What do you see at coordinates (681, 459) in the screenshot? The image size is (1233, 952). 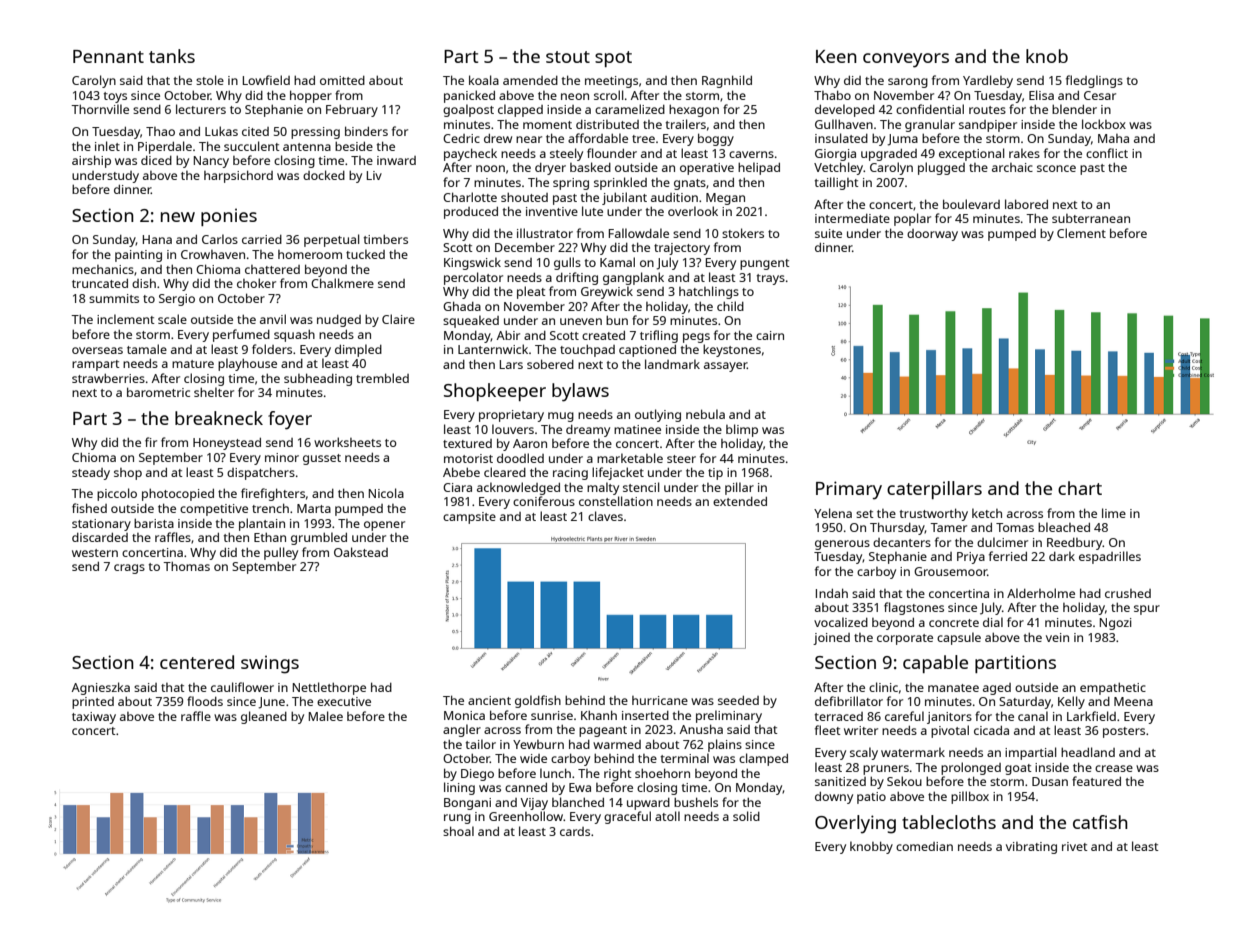 I see `steer` at bounding box center [681, 459].
